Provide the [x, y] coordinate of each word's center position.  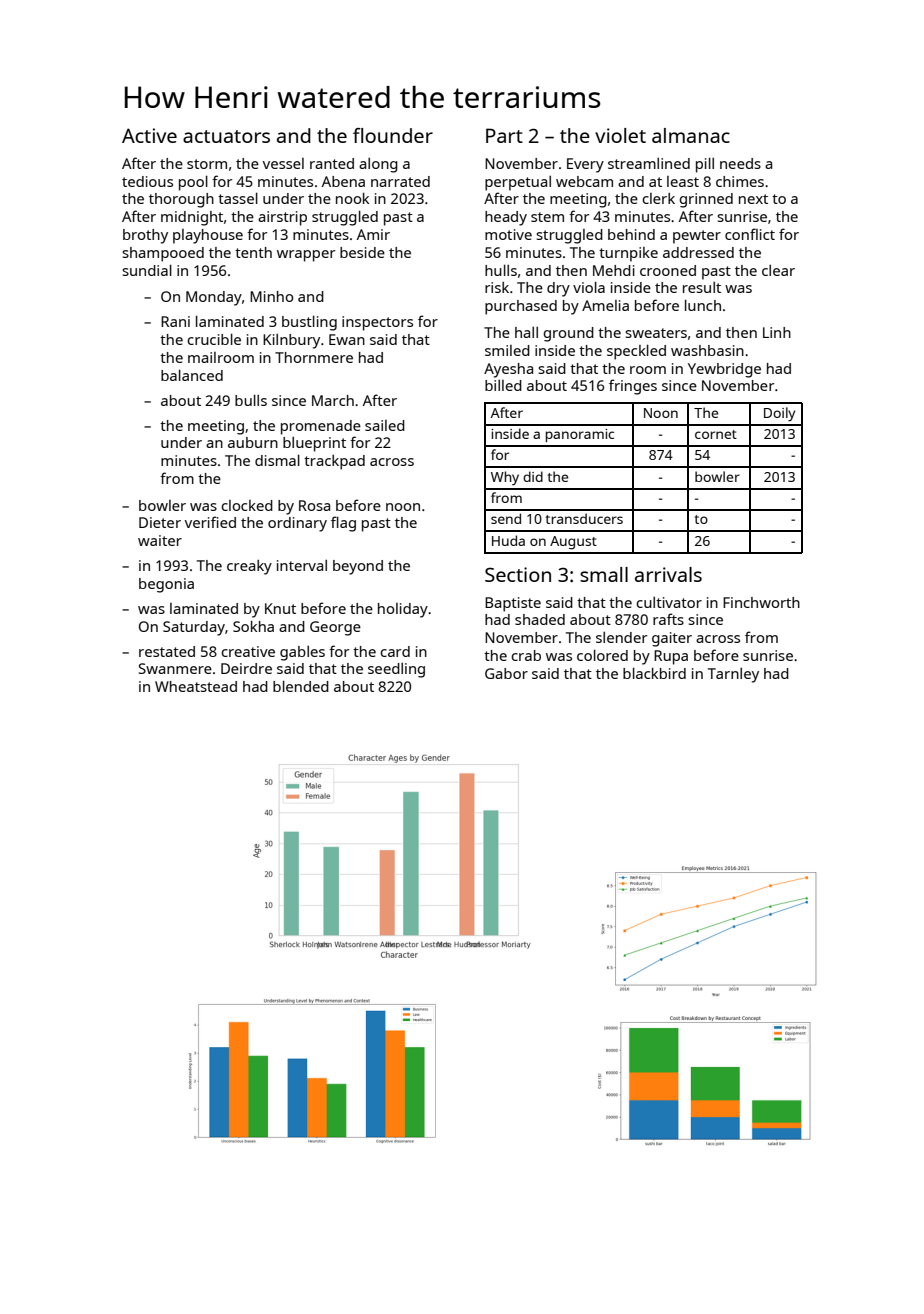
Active [149, 135]
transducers [584, 518]
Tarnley [733, 675]
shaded [540, 619]
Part [504, 135]
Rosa [314, 505]
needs [740, 163]
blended [301, 686]
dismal [277, 460]
